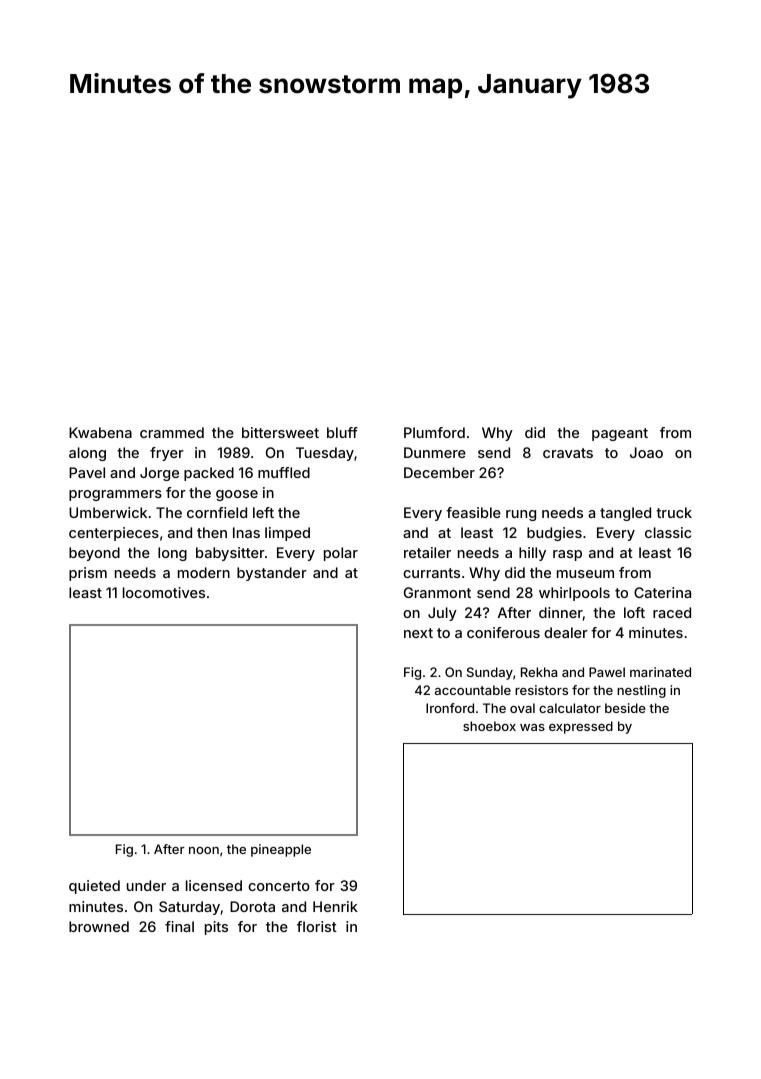 Image resolution: width=761 pixels, height=1079 pixels. What do you see at coordinates (620, 434) in the screenshot?
I see `pageant` at bounding box center [620, 434].
